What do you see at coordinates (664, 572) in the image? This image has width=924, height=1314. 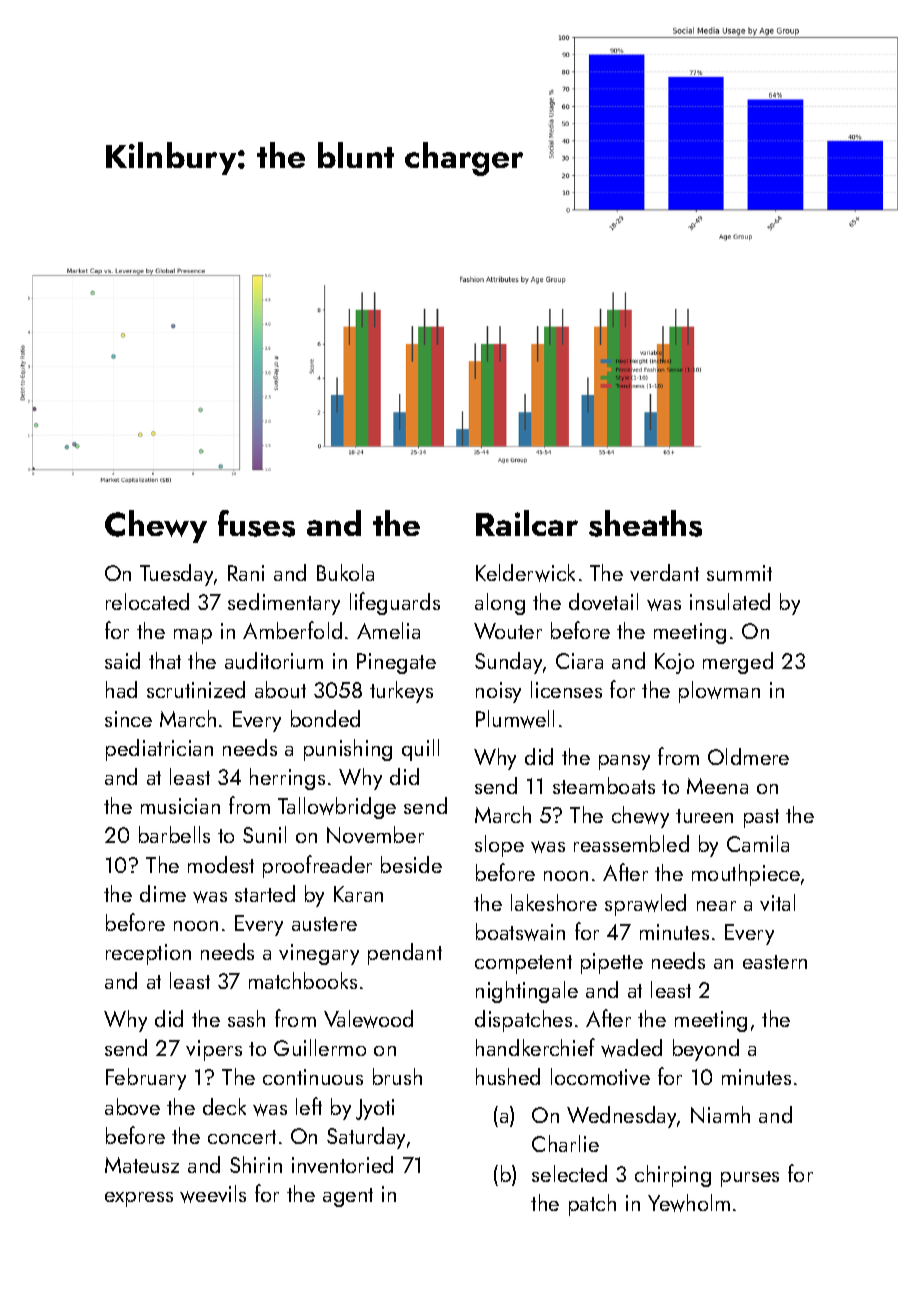 I see `verdant` at bounding box center [664, 572].
